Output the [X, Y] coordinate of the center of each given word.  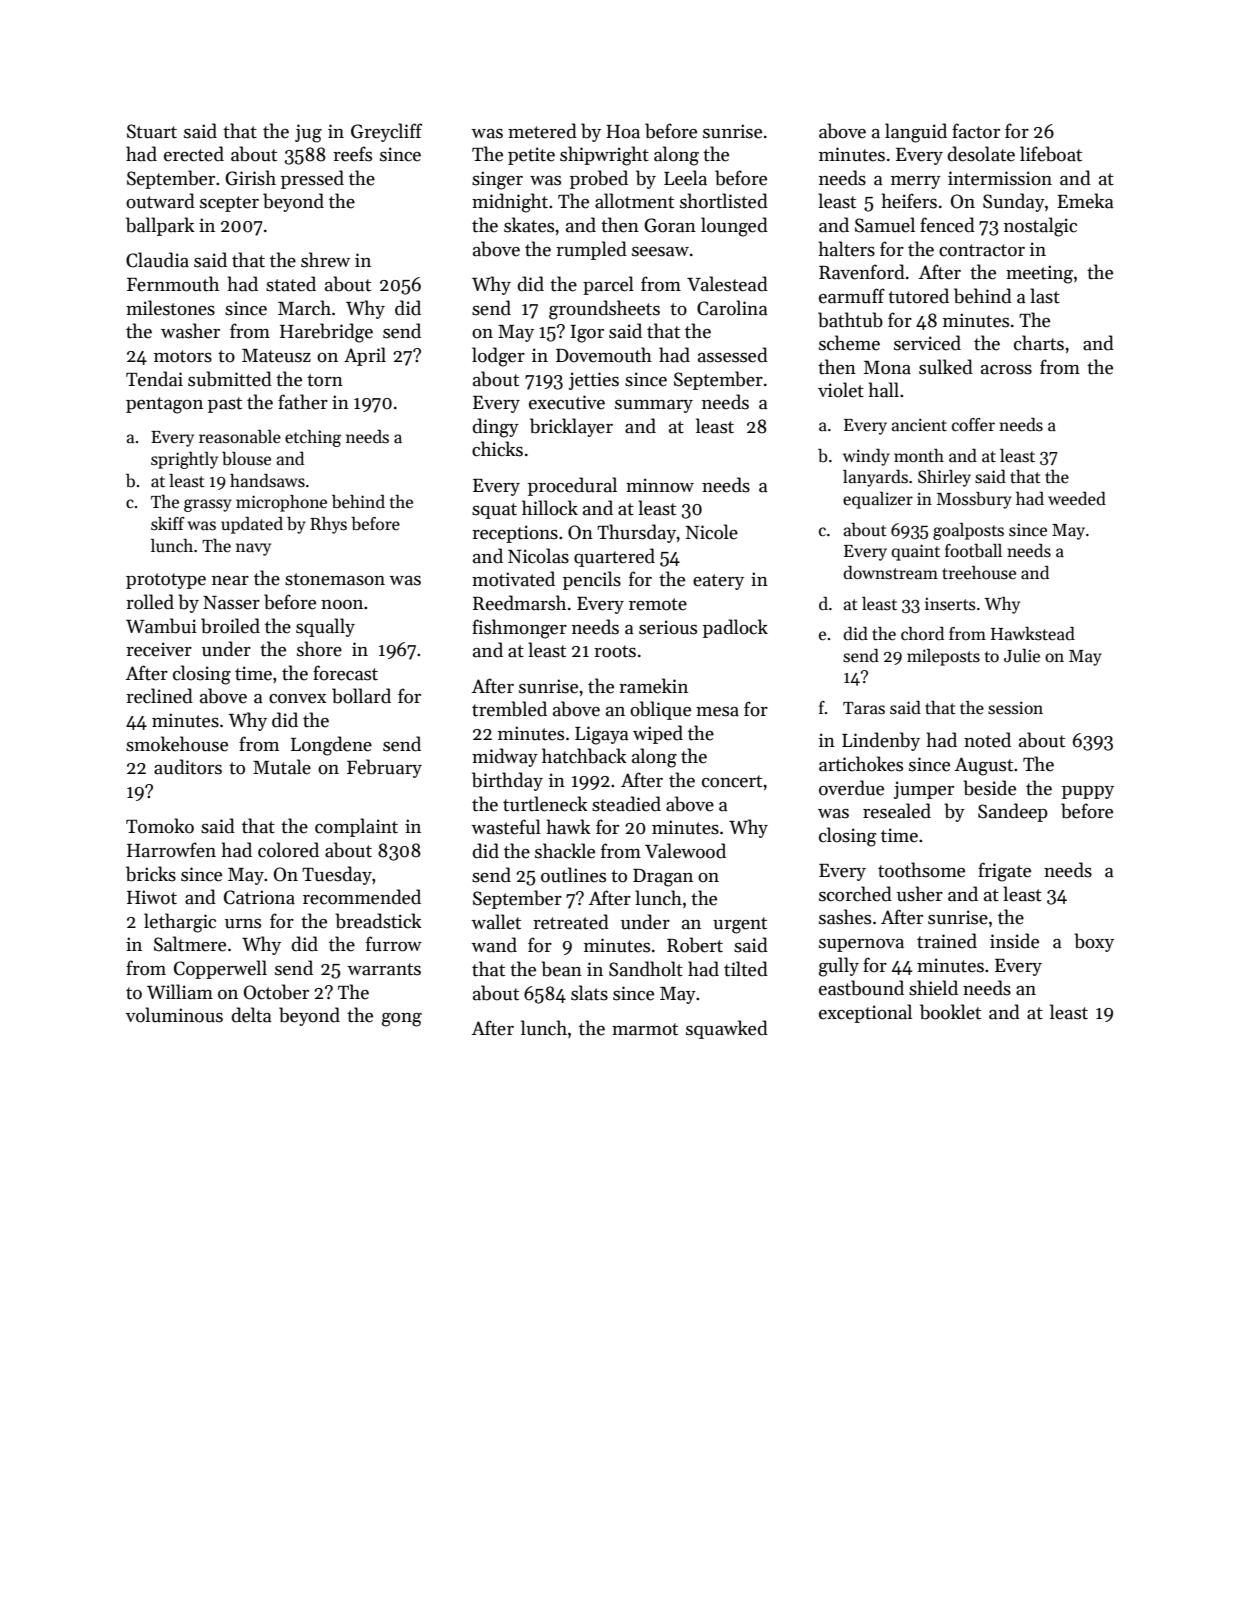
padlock [735, 628]
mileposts [943, 657]
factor [976, 131]
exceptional [865, 1013]
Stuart [152, 131]
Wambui [161, 626]
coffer [973, 425]
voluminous [174, 1015]
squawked [727, 1029]
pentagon [164, 405]
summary [654, 406]
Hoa [623, 132]
